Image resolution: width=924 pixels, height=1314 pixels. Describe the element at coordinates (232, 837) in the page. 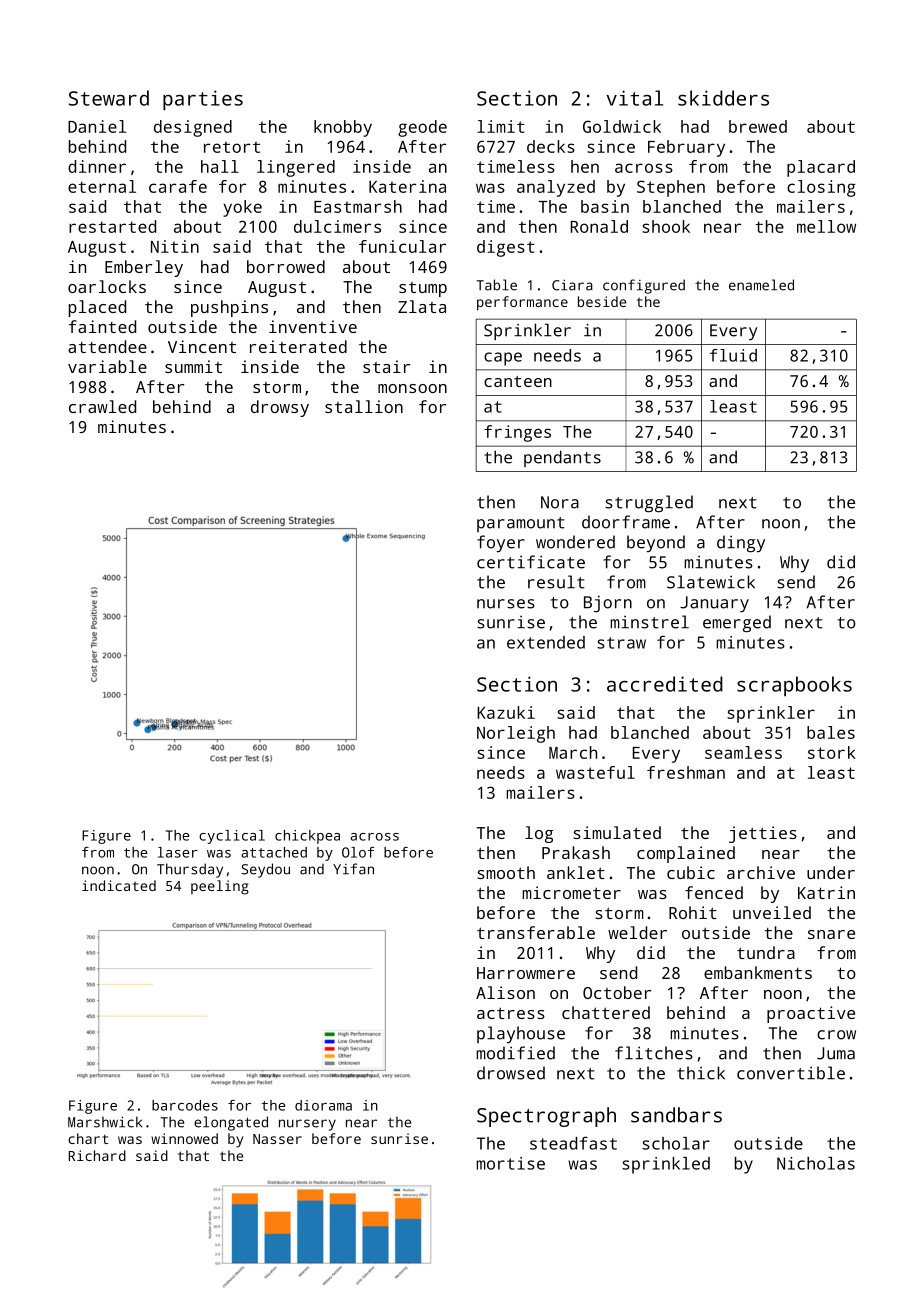

I see `cyclical` at that location.
